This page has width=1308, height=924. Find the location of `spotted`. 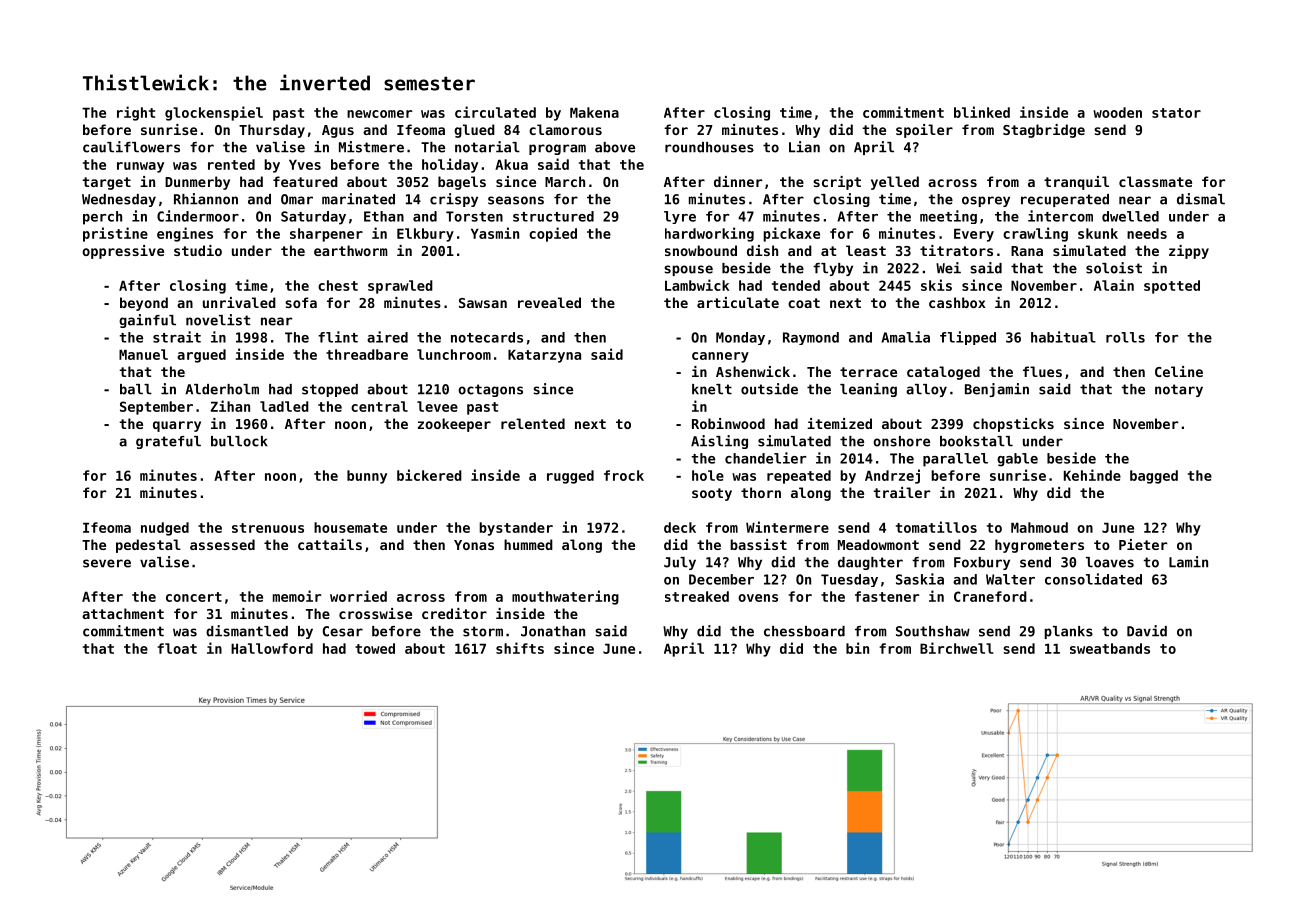

spotted is located at coordinates (1172, 287).
